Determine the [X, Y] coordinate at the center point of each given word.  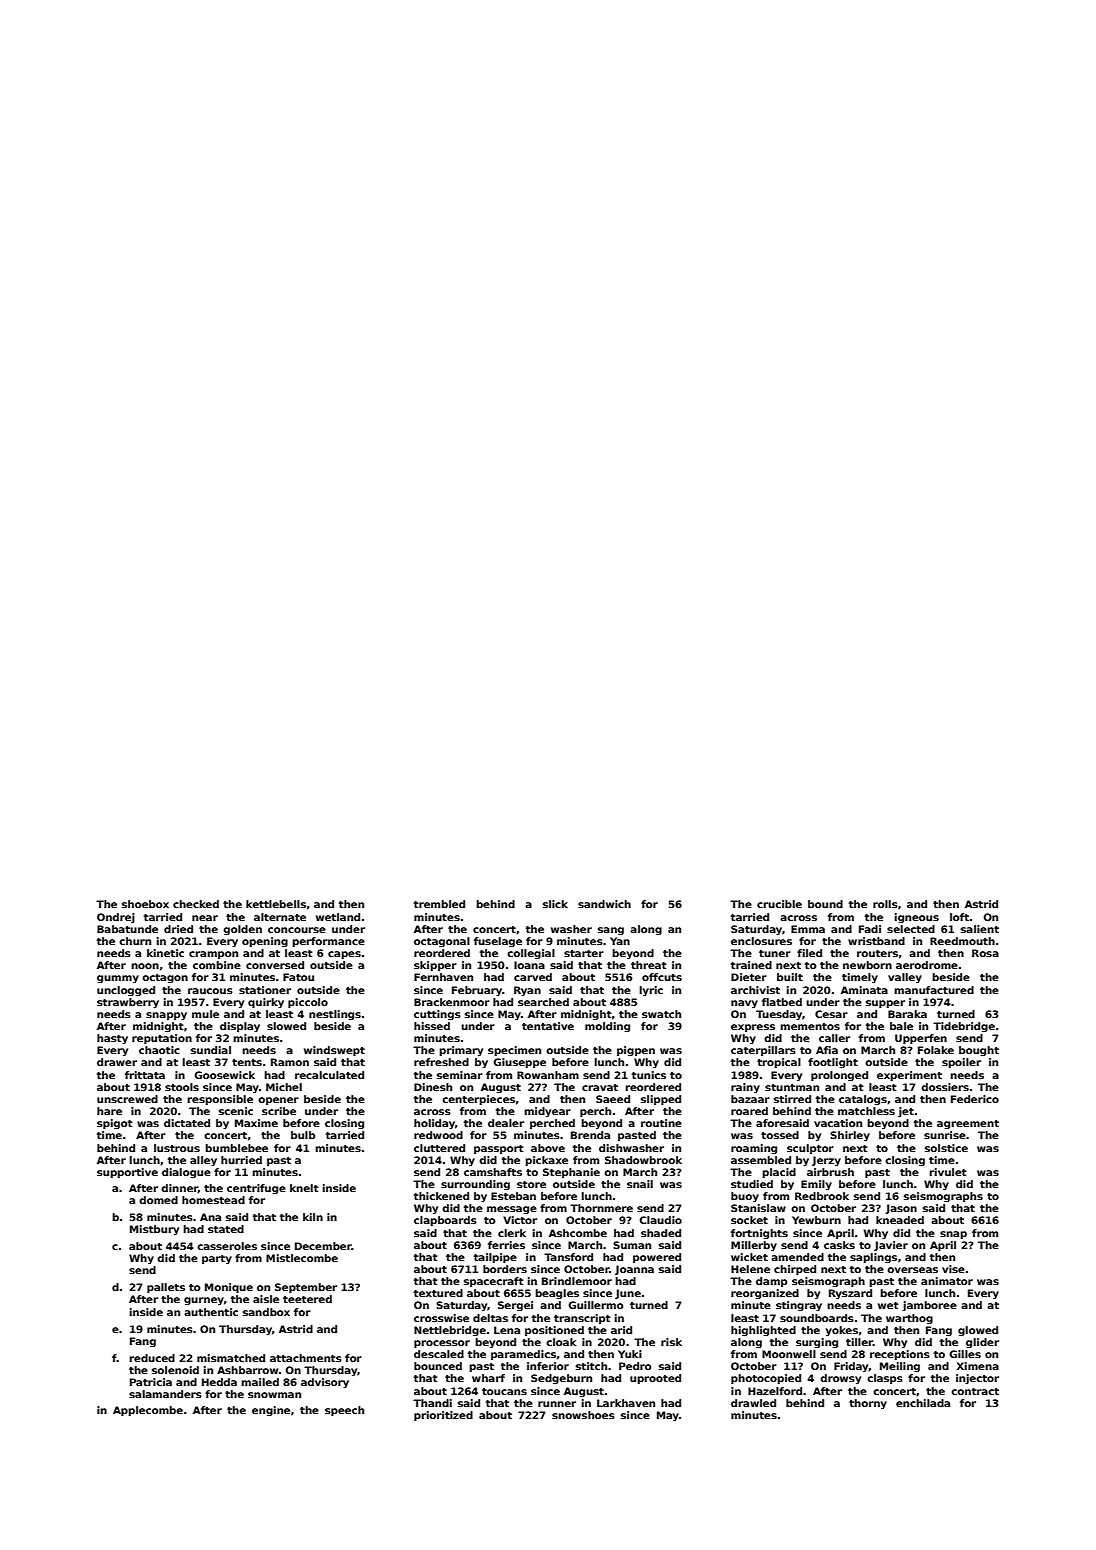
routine [661, 1123]
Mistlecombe [302, 1258]
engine [271, 1411]
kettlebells [276, 904]
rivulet [948, 1172]
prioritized [443, 1416]
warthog [909, 1319]
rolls [885, 904]
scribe [279, 1111]
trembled [439, 904]
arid [621, 1330]
